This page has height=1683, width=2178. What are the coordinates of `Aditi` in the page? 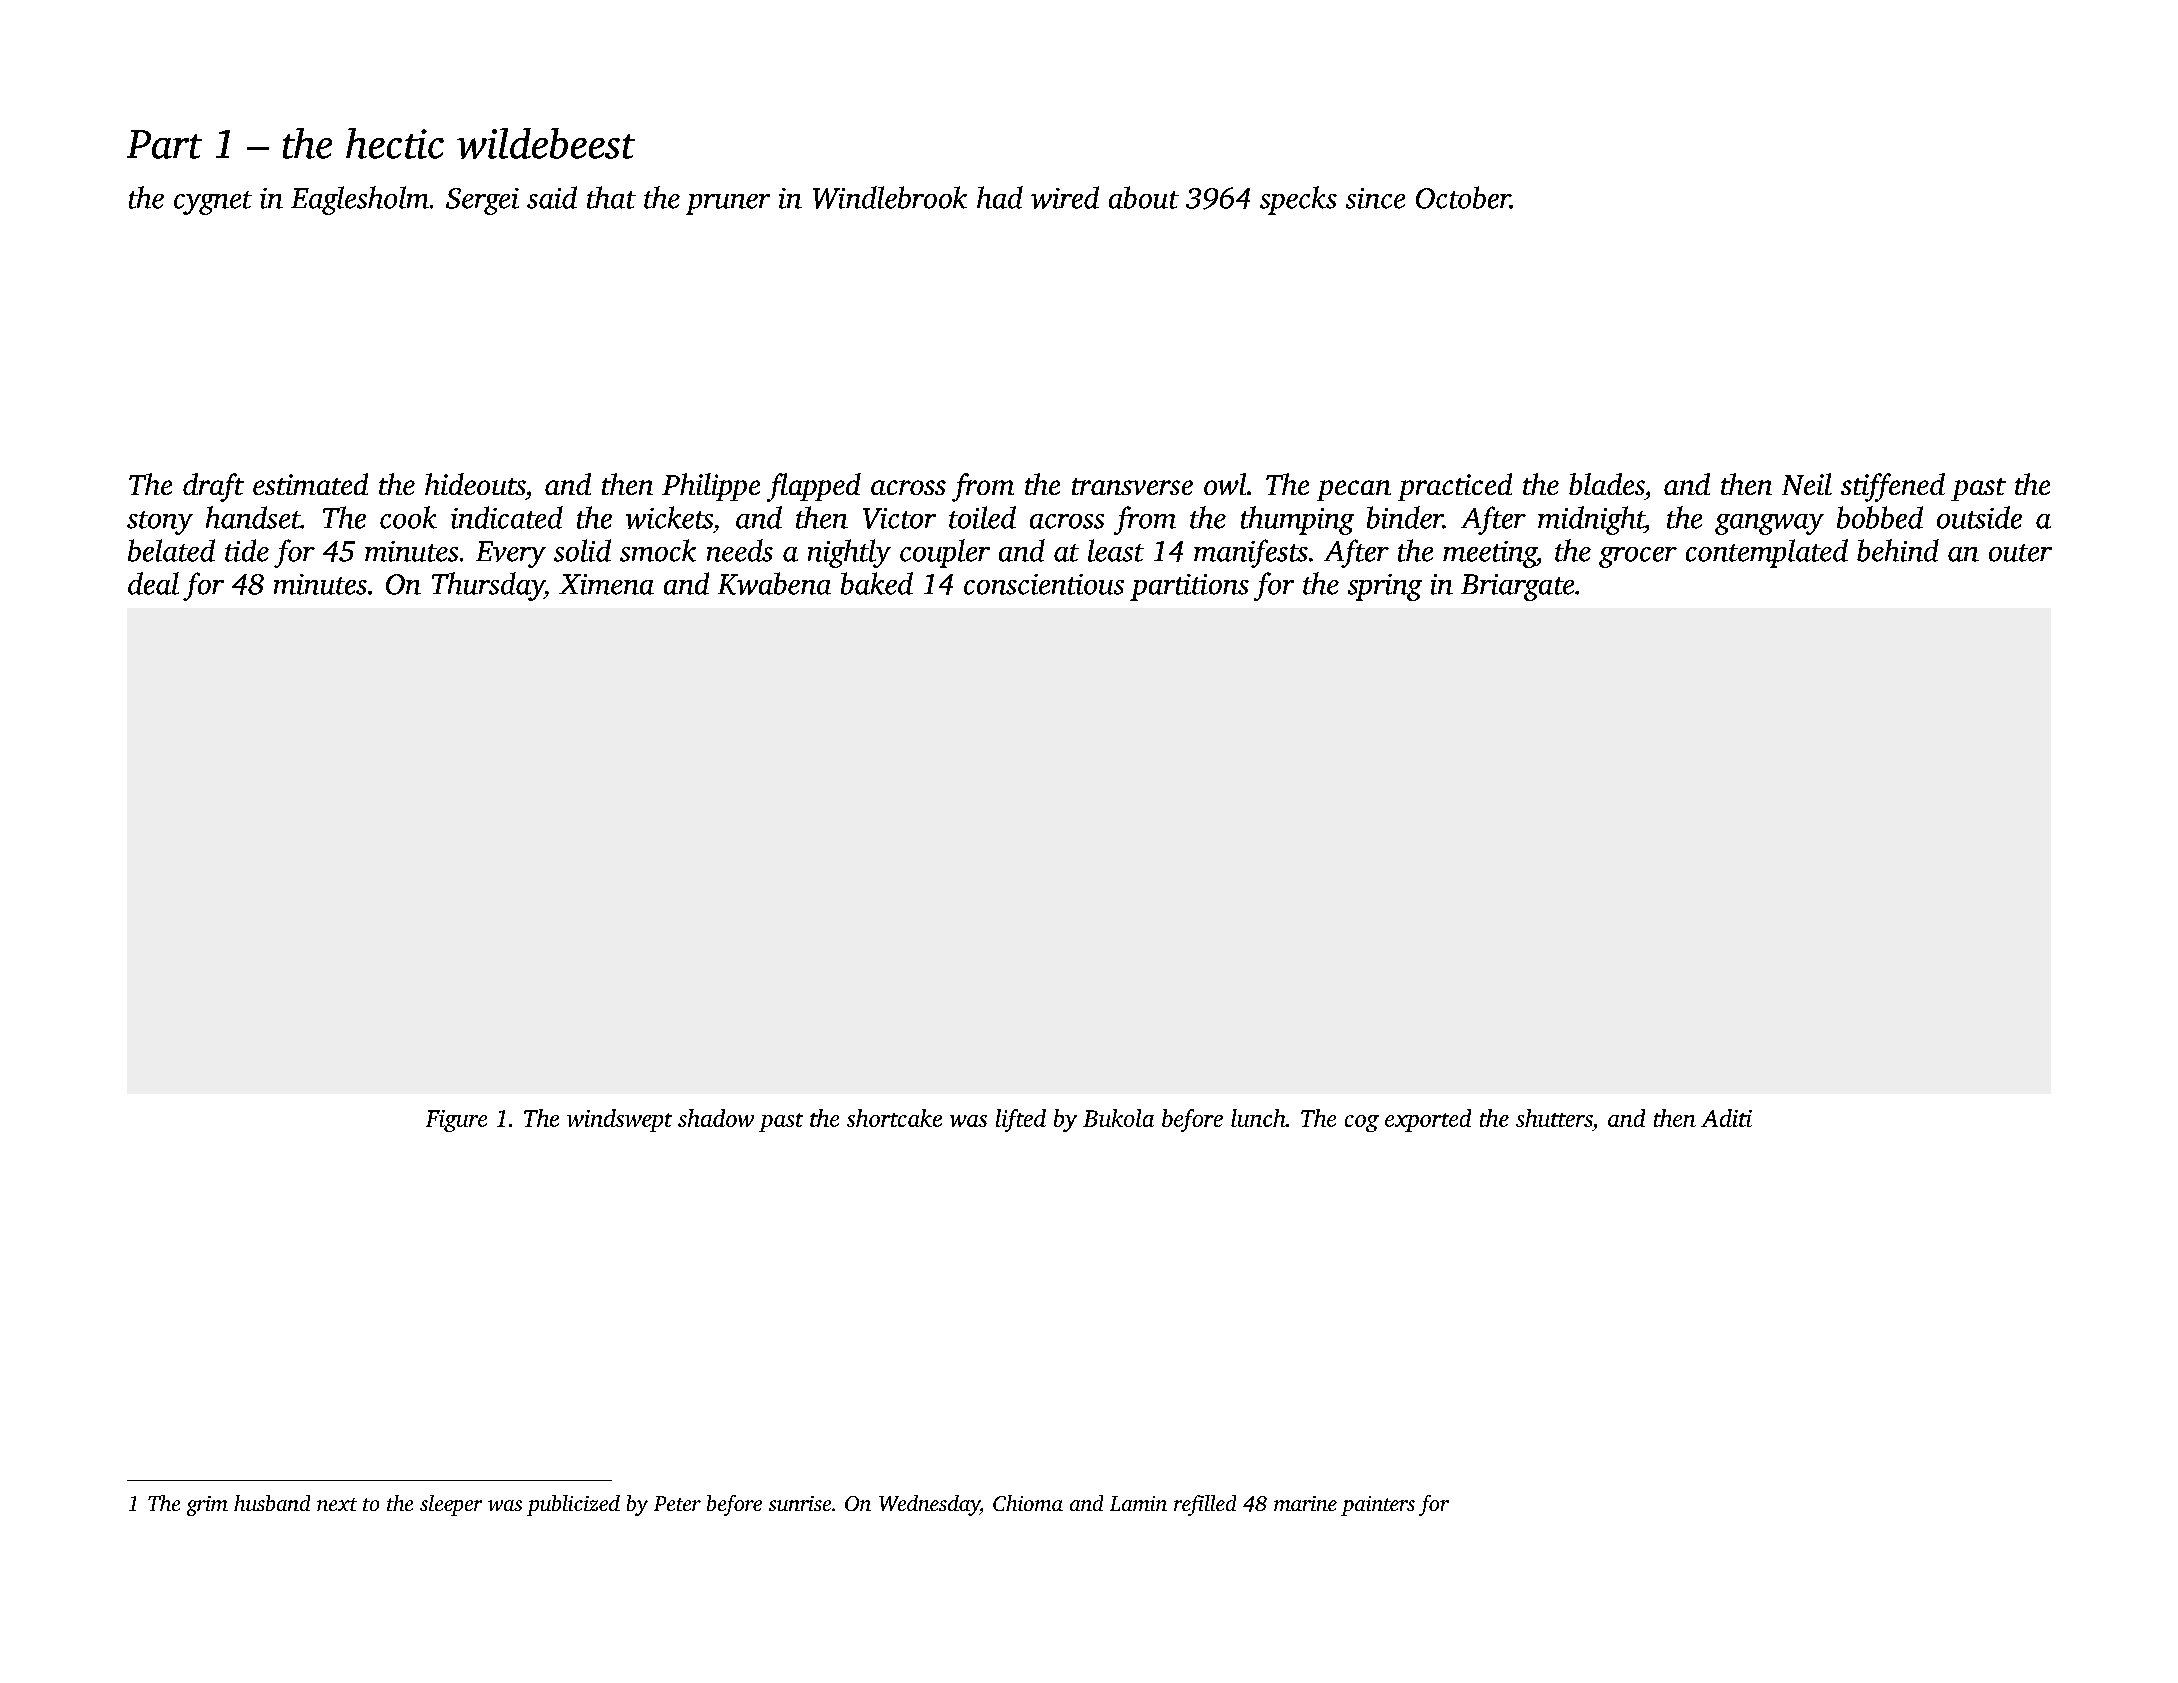 It's located at (1726, 1118).
